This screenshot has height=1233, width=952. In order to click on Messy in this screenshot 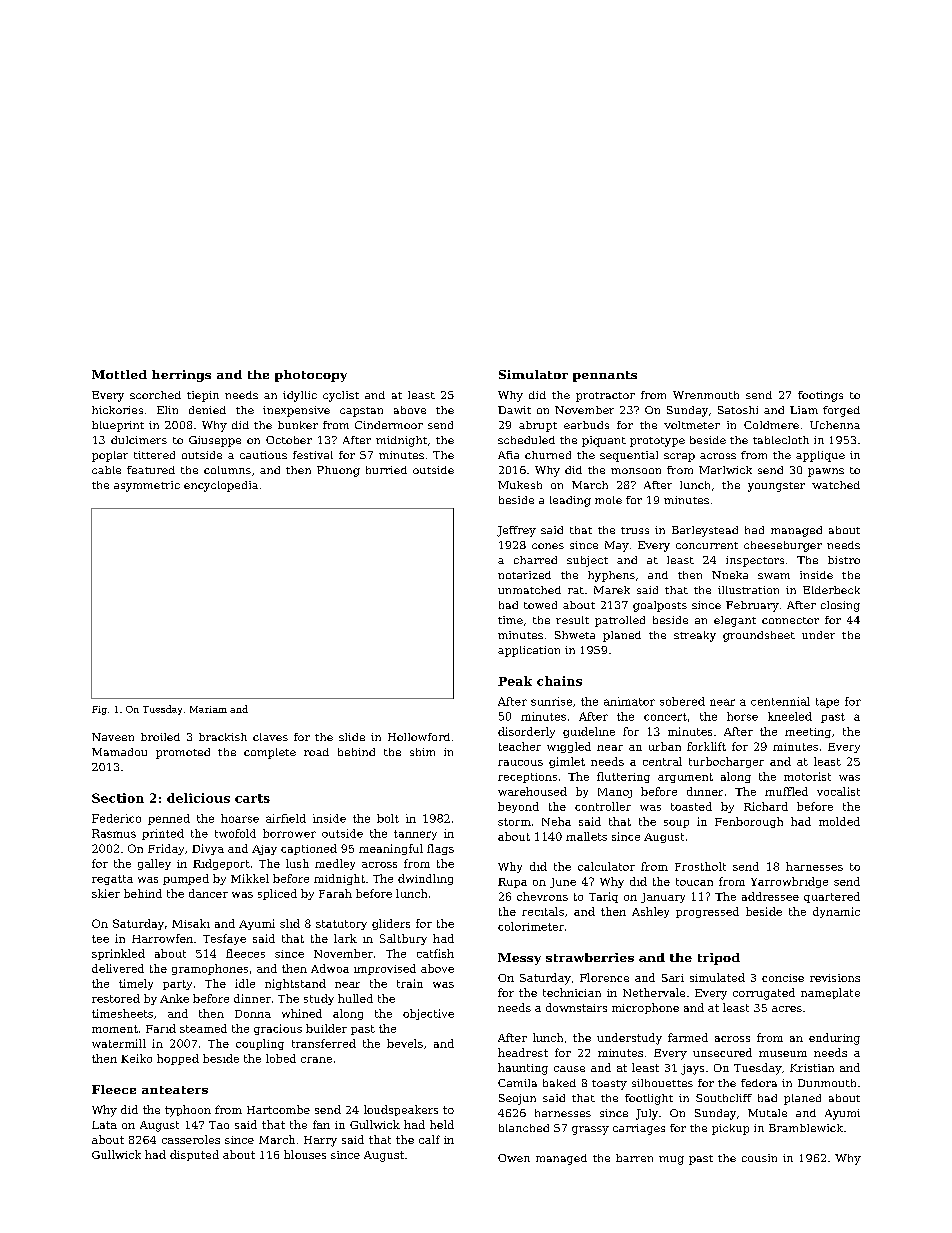, I will do `click(519, 959)`.
